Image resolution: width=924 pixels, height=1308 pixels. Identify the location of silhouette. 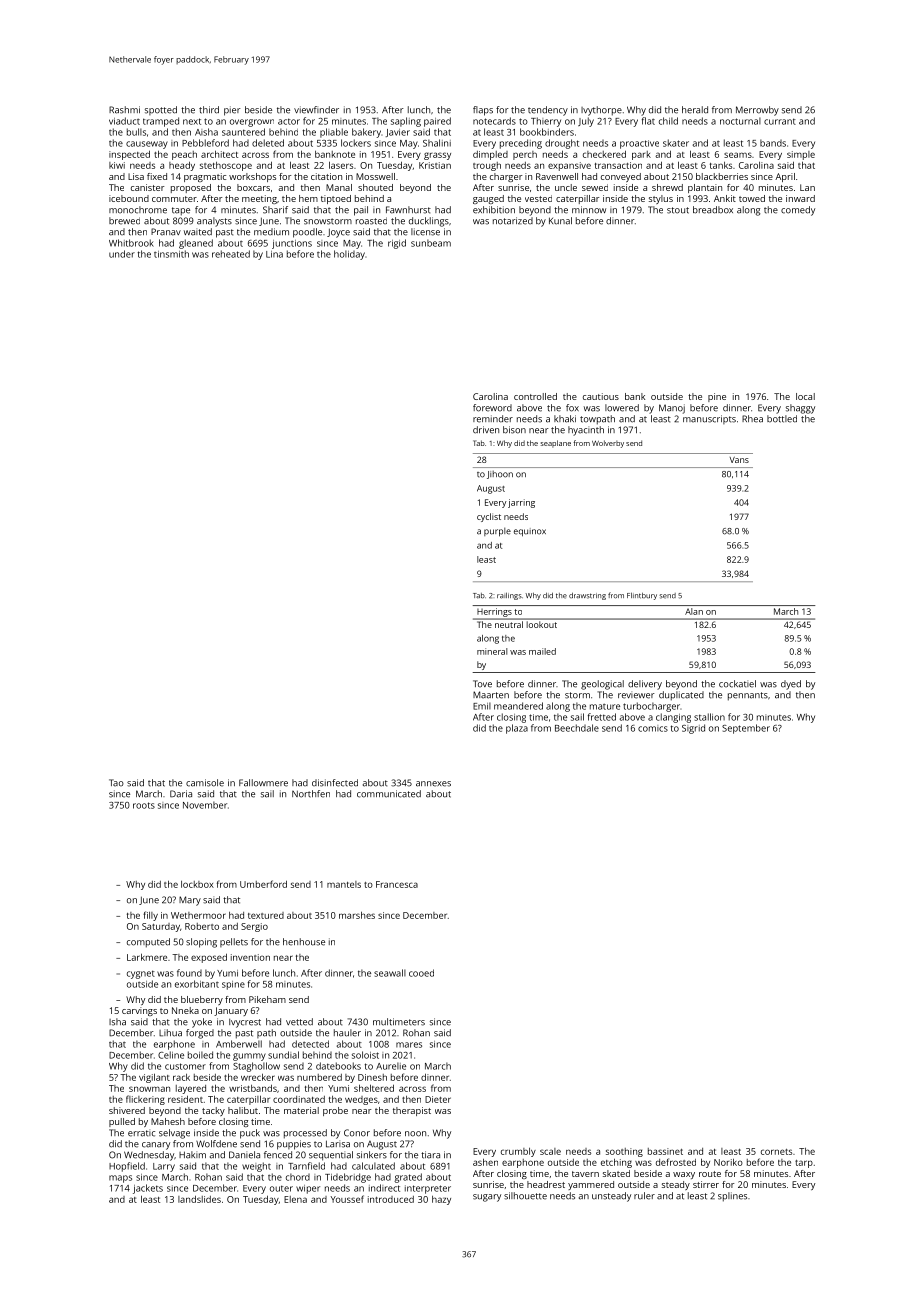
(525, 1196).
